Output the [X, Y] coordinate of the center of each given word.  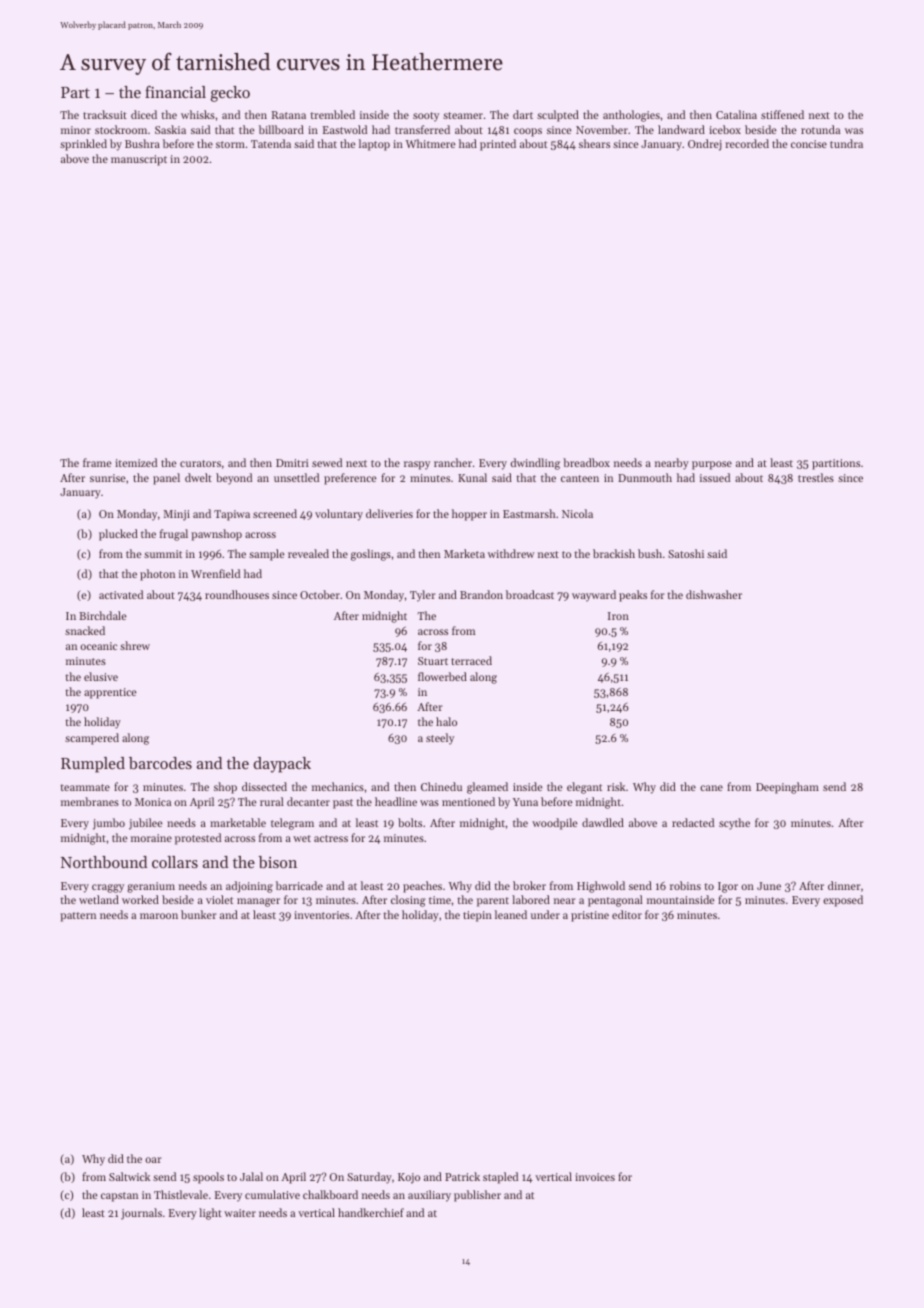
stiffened [782, 114]
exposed [843, 901]
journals [141, 1214]
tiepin [477, 916]
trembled [332, 114]
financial [175, 91]
